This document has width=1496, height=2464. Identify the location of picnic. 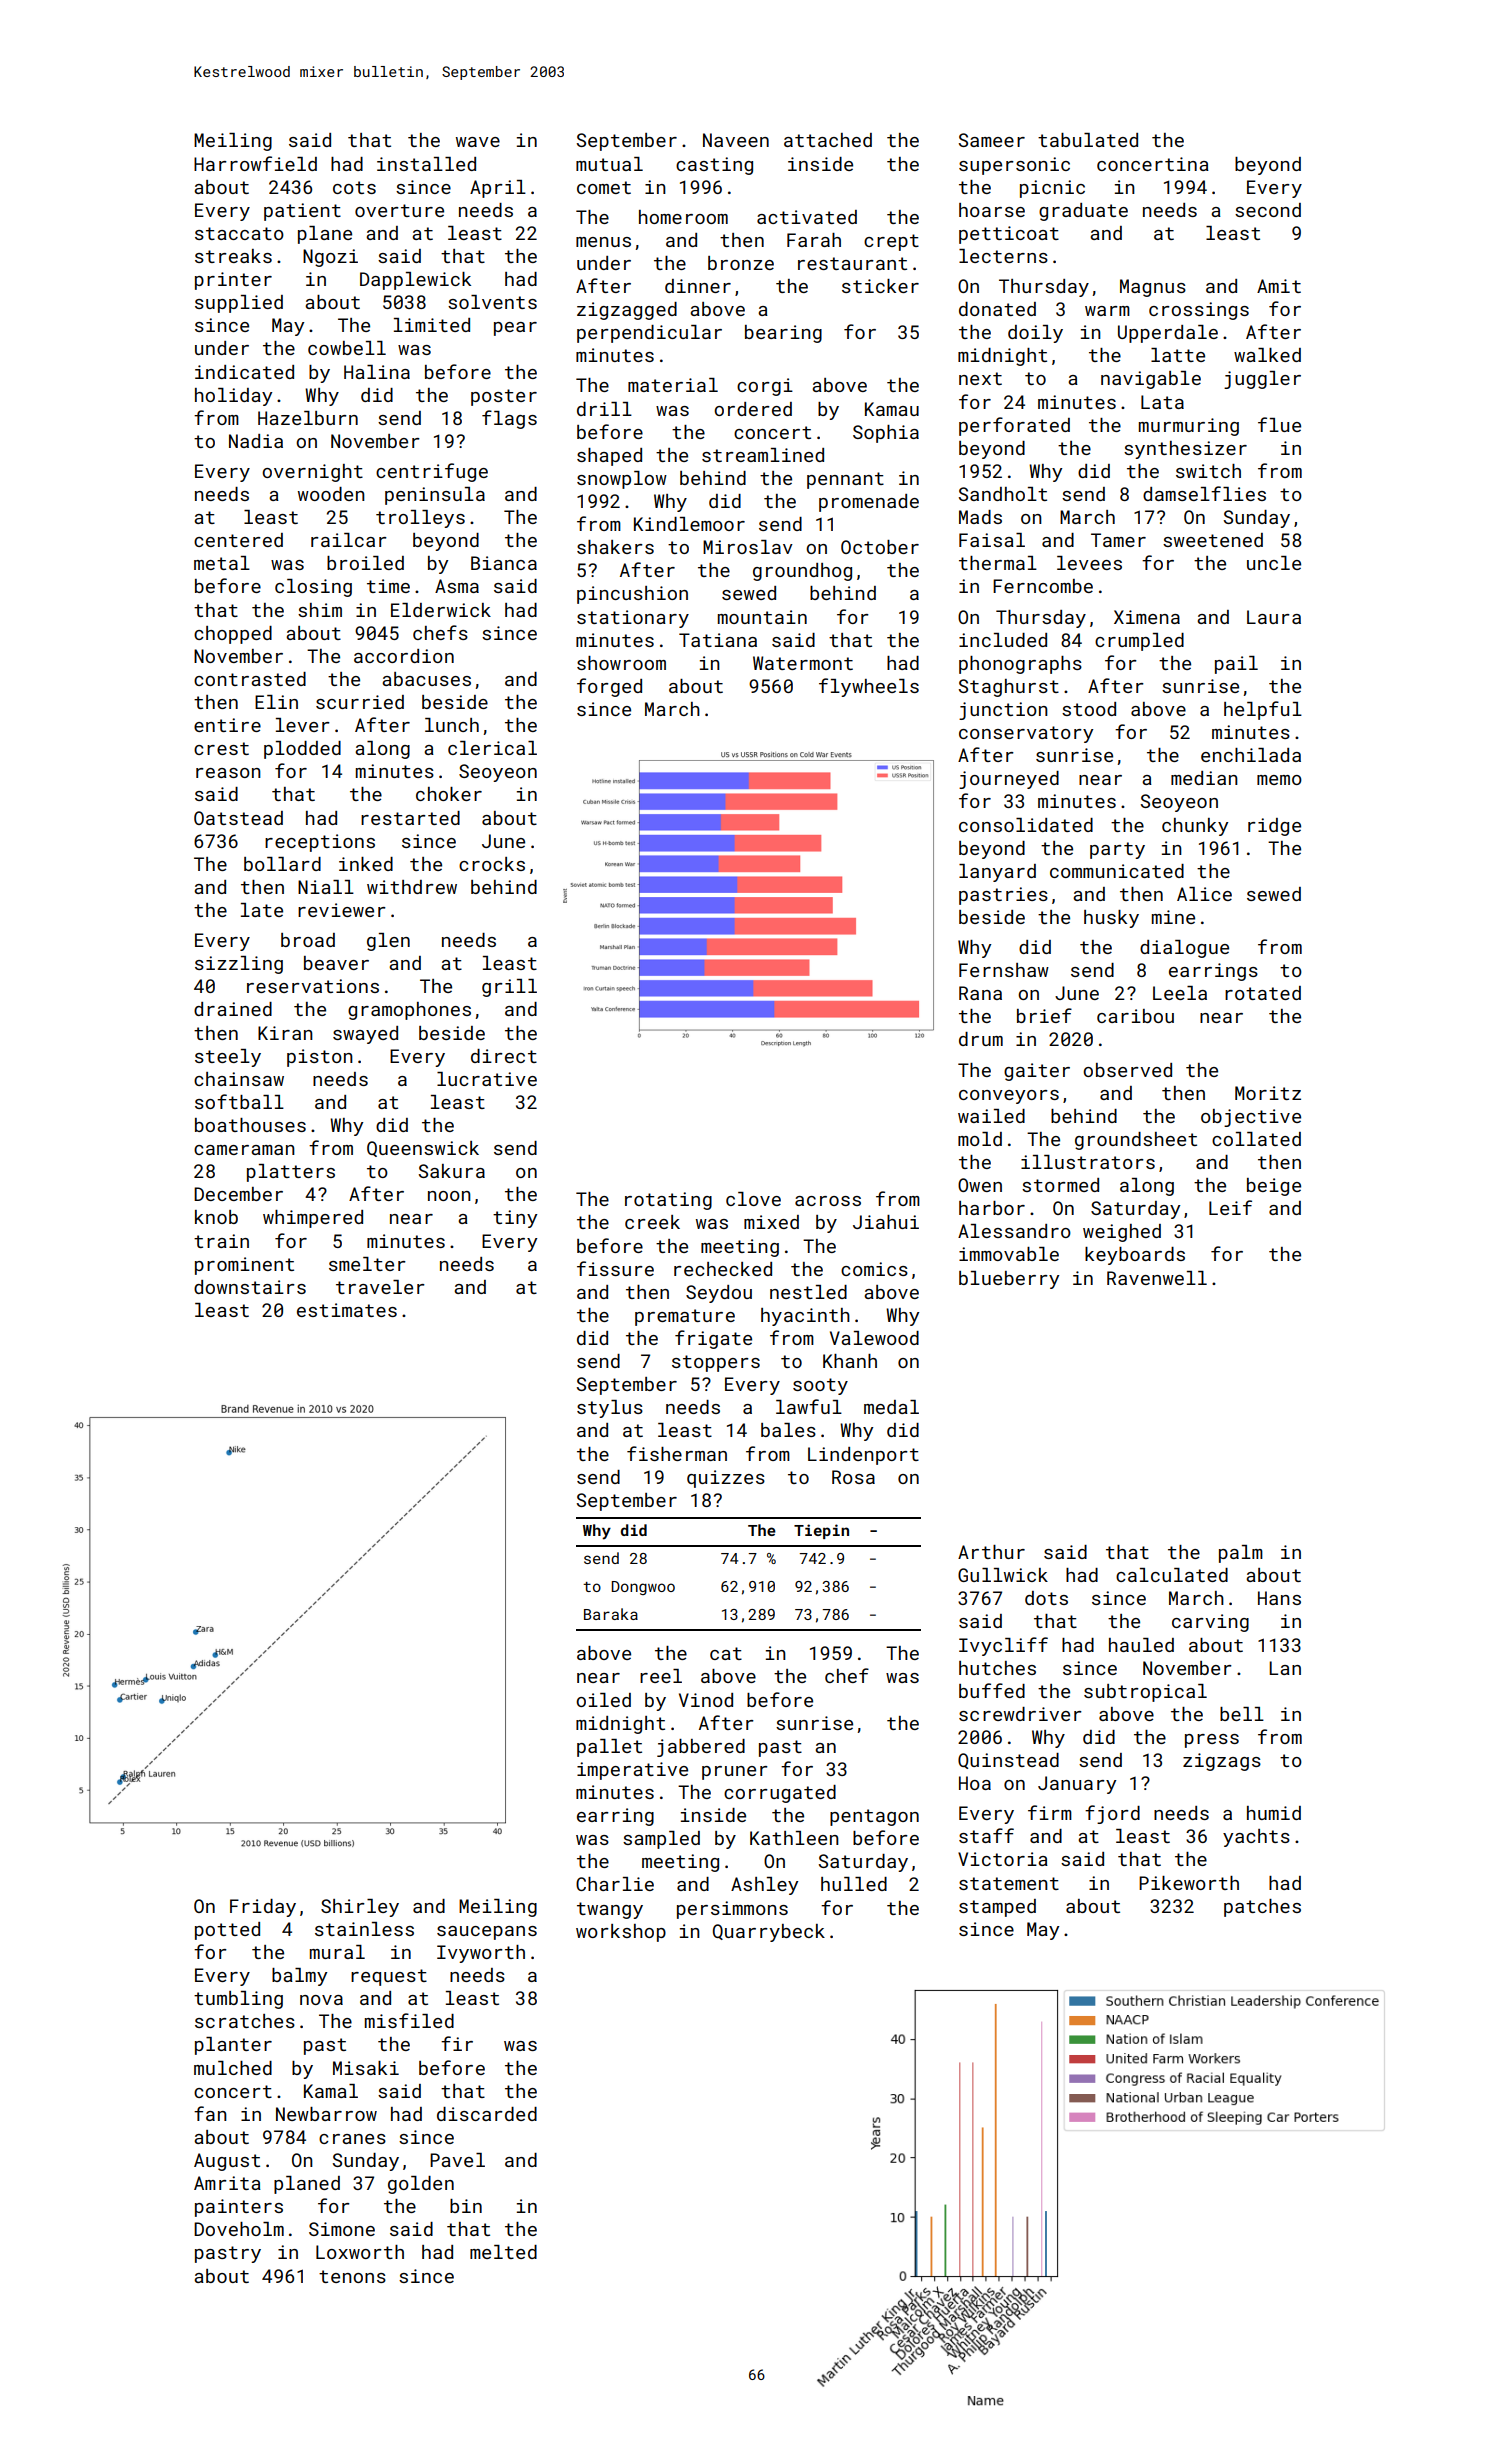
(1052, 189).
